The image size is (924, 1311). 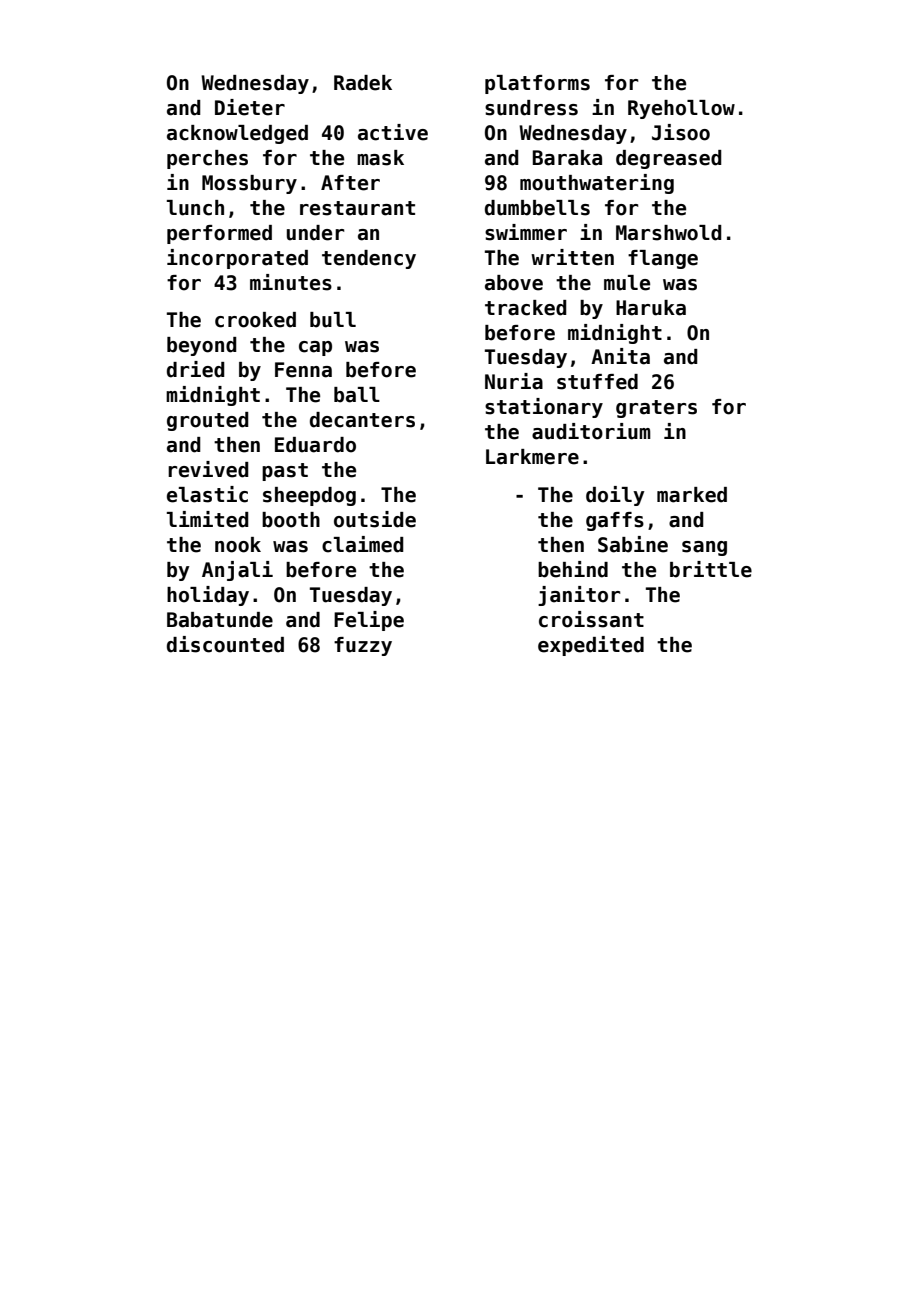 What do you see at coordinates (591, 619) in the page?
I see `croissant` at bounding box center [591, 619].
